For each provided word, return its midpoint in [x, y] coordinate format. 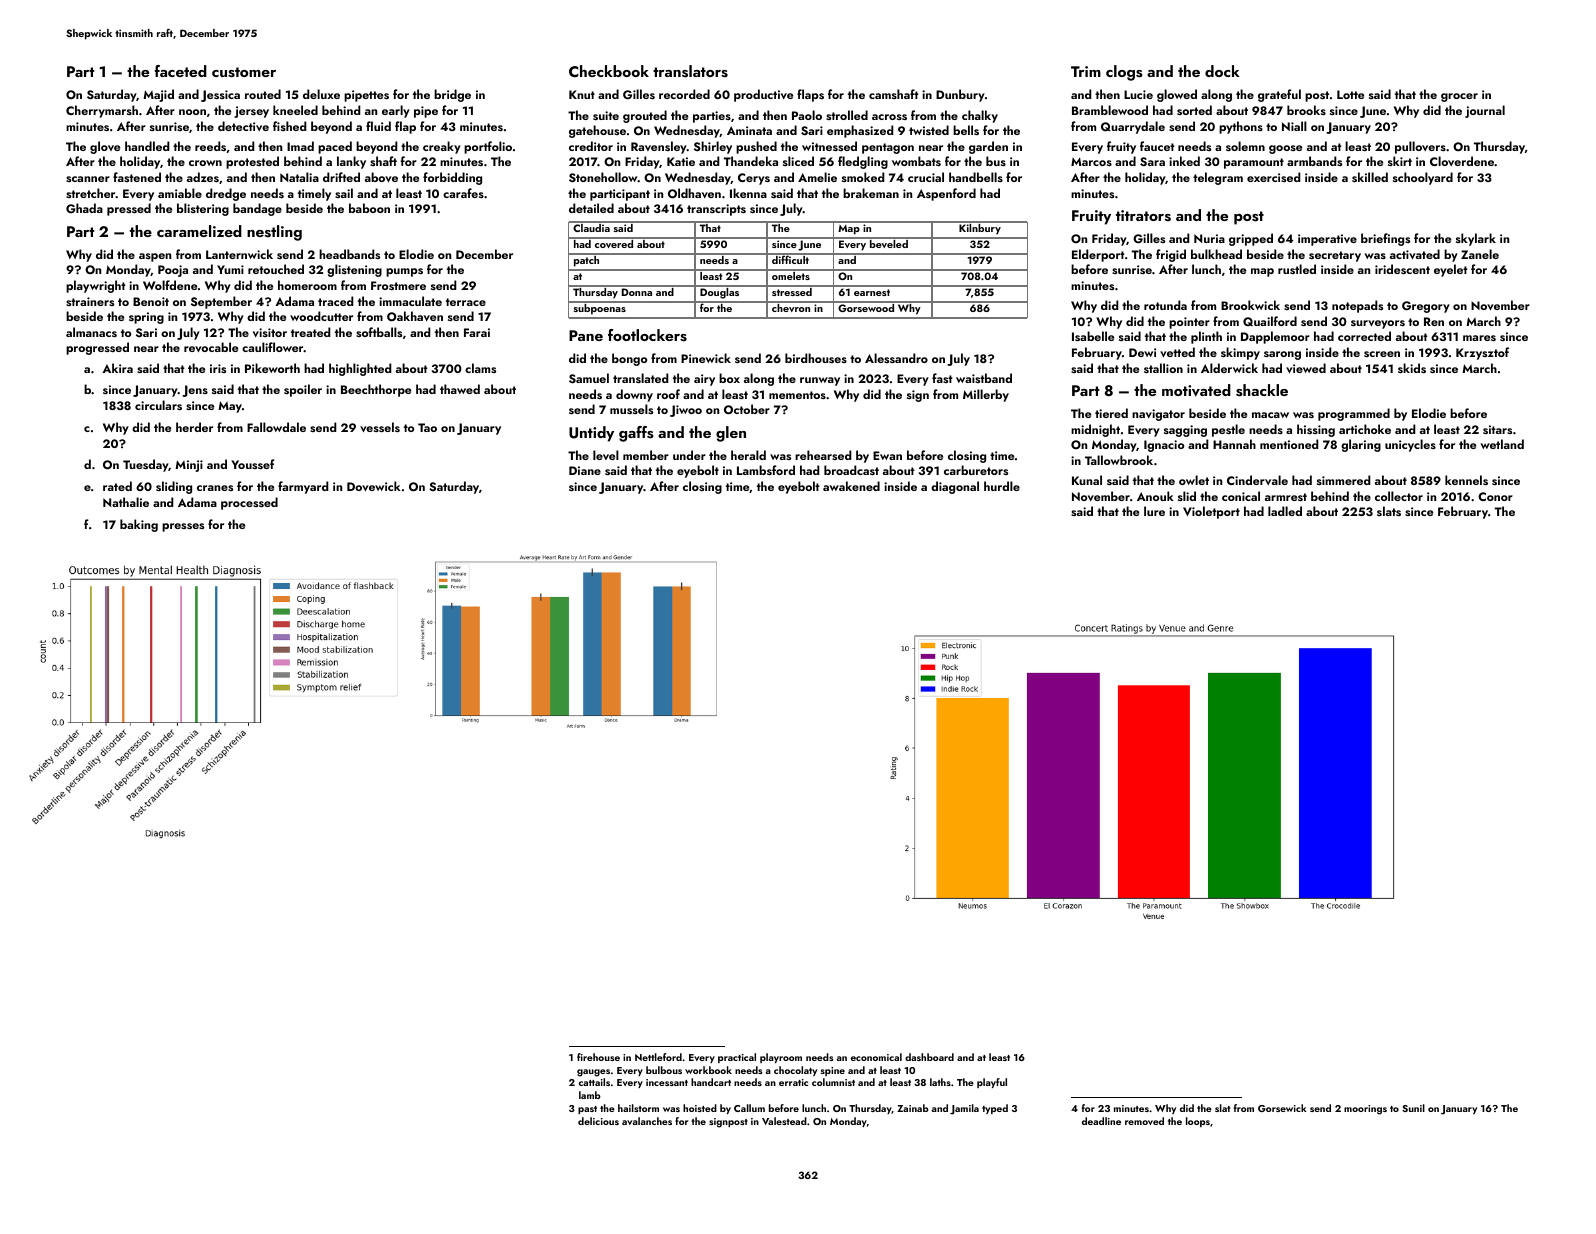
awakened [851, 486]
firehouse [598, 1057]
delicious [598, 1121]
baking [139, 525]
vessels [380, 427]
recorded [684, 94]
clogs [1124, 73]
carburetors [976, 470]
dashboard [929, 1057]
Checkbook [609, 71]
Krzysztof [1482, 353]
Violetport [1211, 512]
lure [1154, 511]
